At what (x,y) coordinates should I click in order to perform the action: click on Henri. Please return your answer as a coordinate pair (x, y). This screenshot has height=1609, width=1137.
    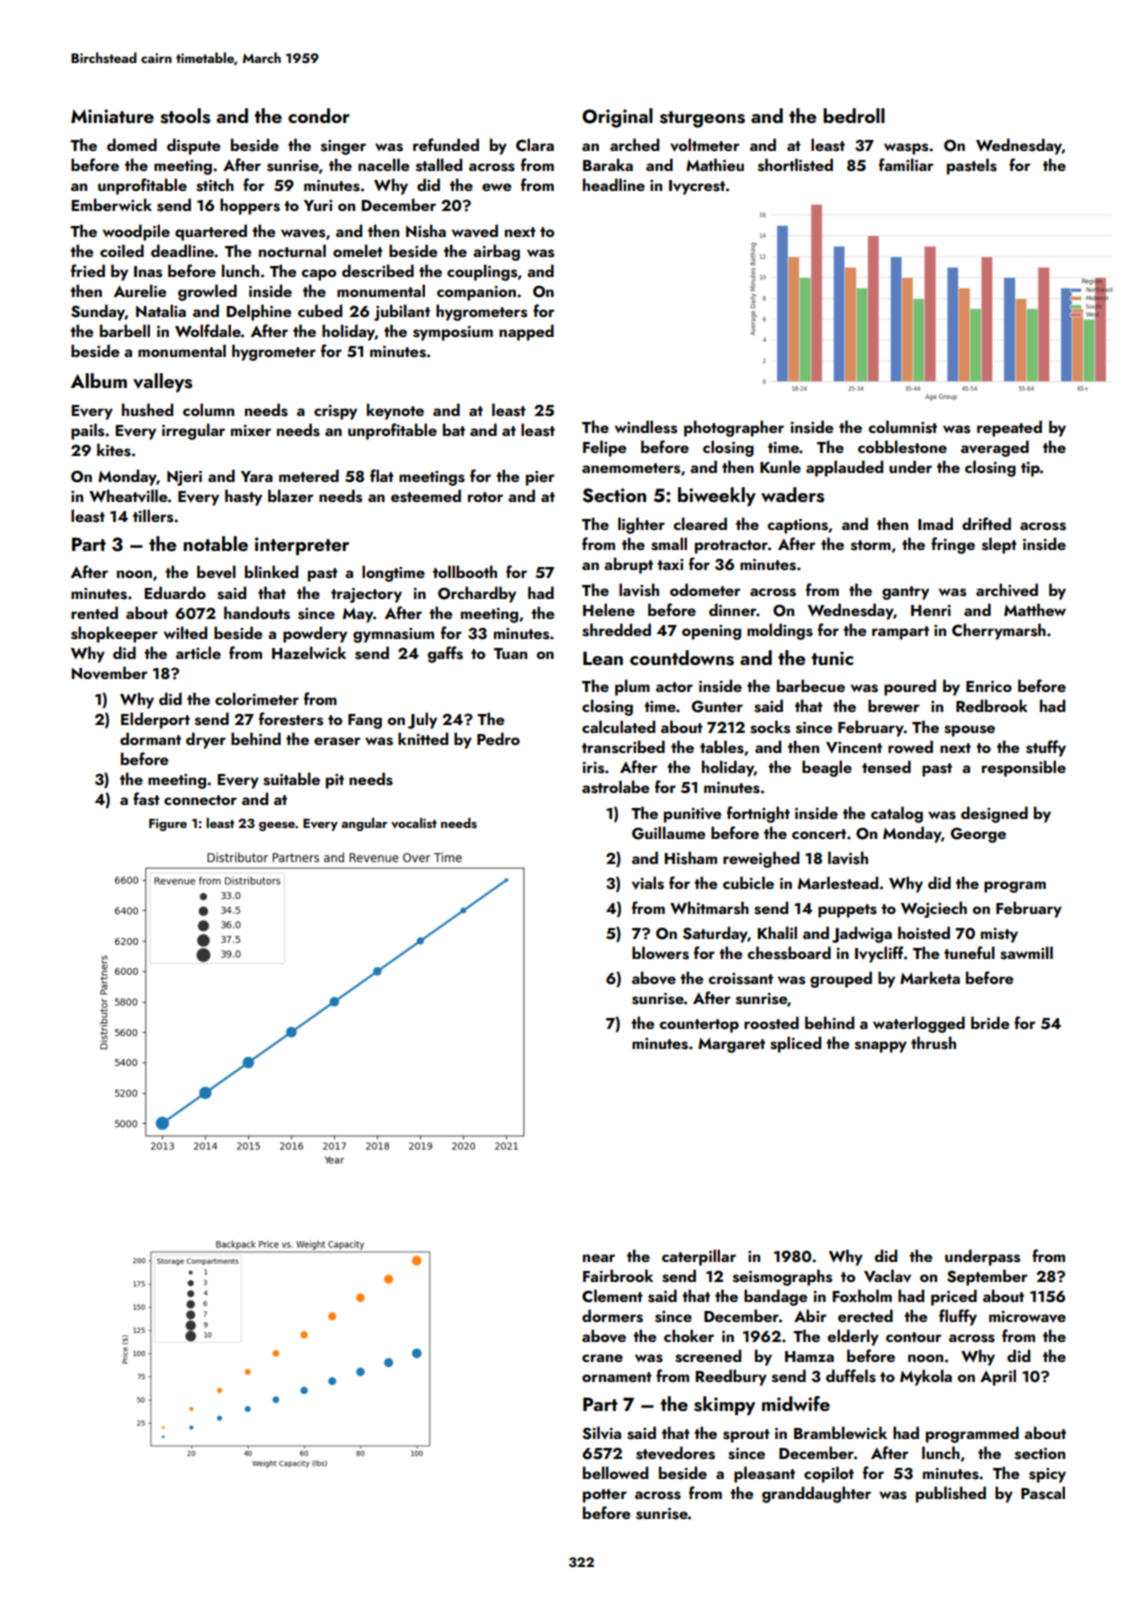
    Looking at the image, I should click on (931, 610).
